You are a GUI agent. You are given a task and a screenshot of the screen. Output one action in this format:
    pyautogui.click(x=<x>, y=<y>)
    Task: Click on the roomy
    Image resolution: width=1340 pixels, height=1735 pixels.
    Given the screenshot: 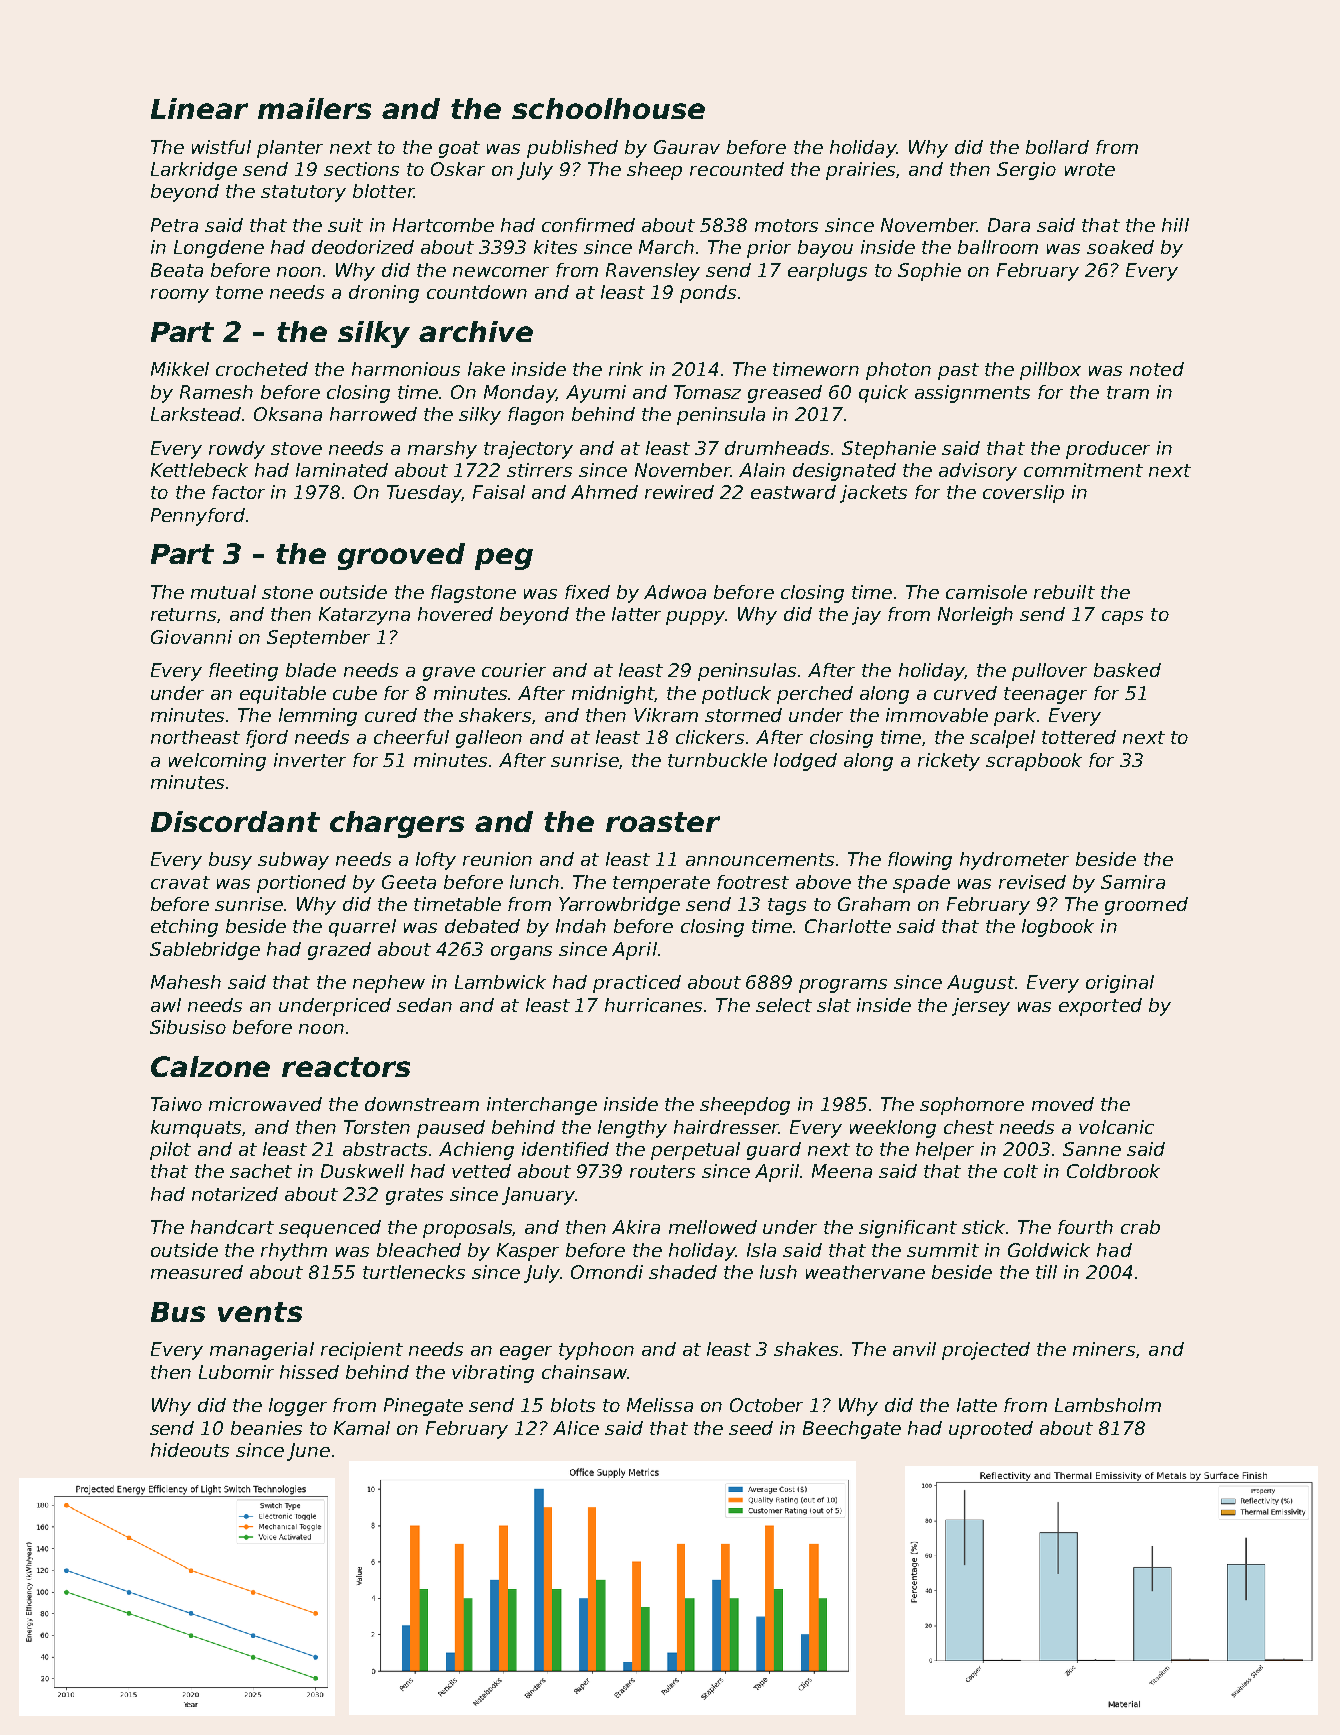 What is the action you would take?
    pyautogui.click(x=180, y=296)
